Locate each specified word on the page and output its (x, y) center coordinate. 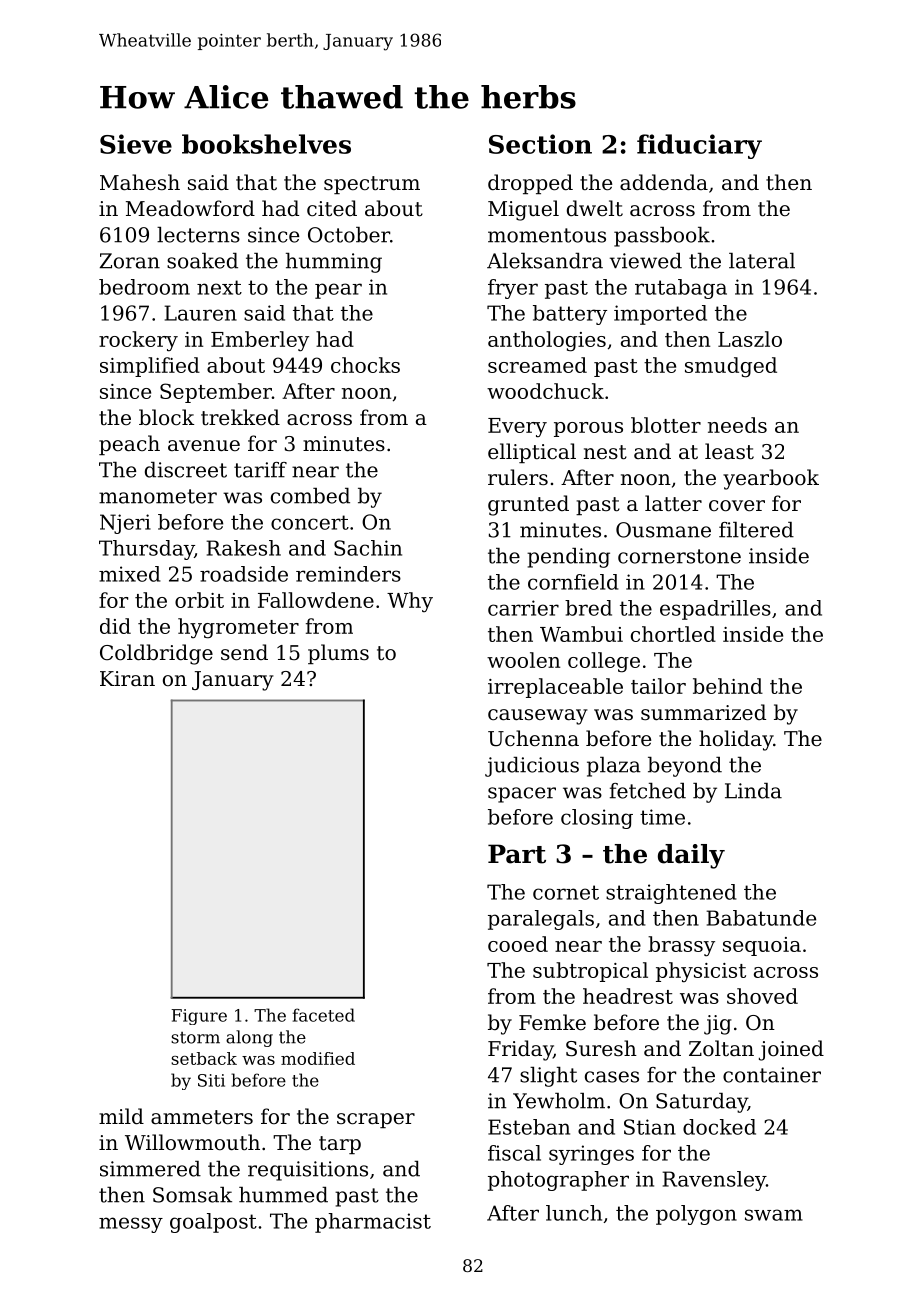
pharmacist (373, 1223)
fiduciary (699, 146)
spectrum (372, 185)
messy (131, 1225)
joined (791, 1050)
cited (332, 208)
